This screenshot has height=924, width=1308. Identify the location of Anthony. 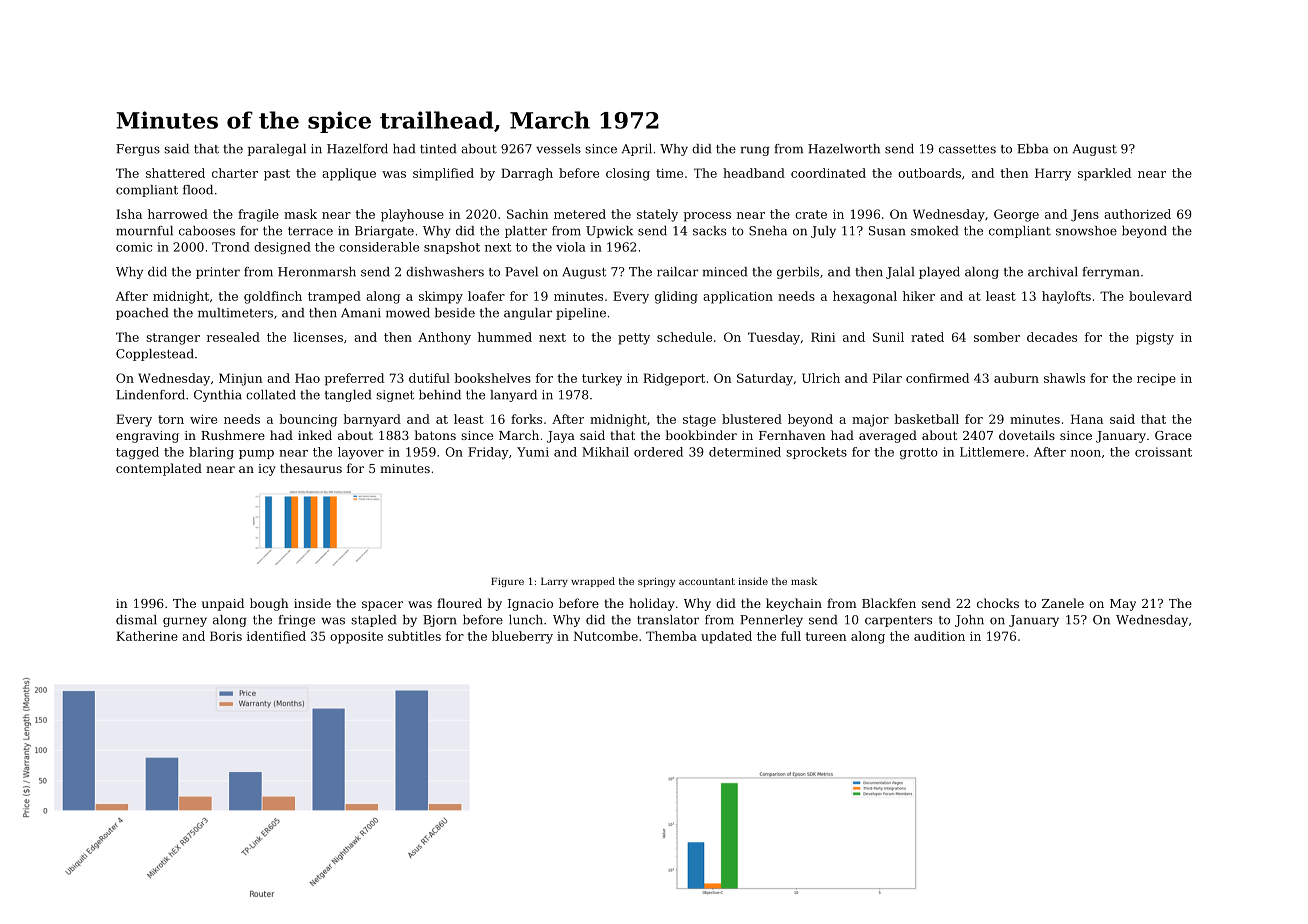
(444, 338).
